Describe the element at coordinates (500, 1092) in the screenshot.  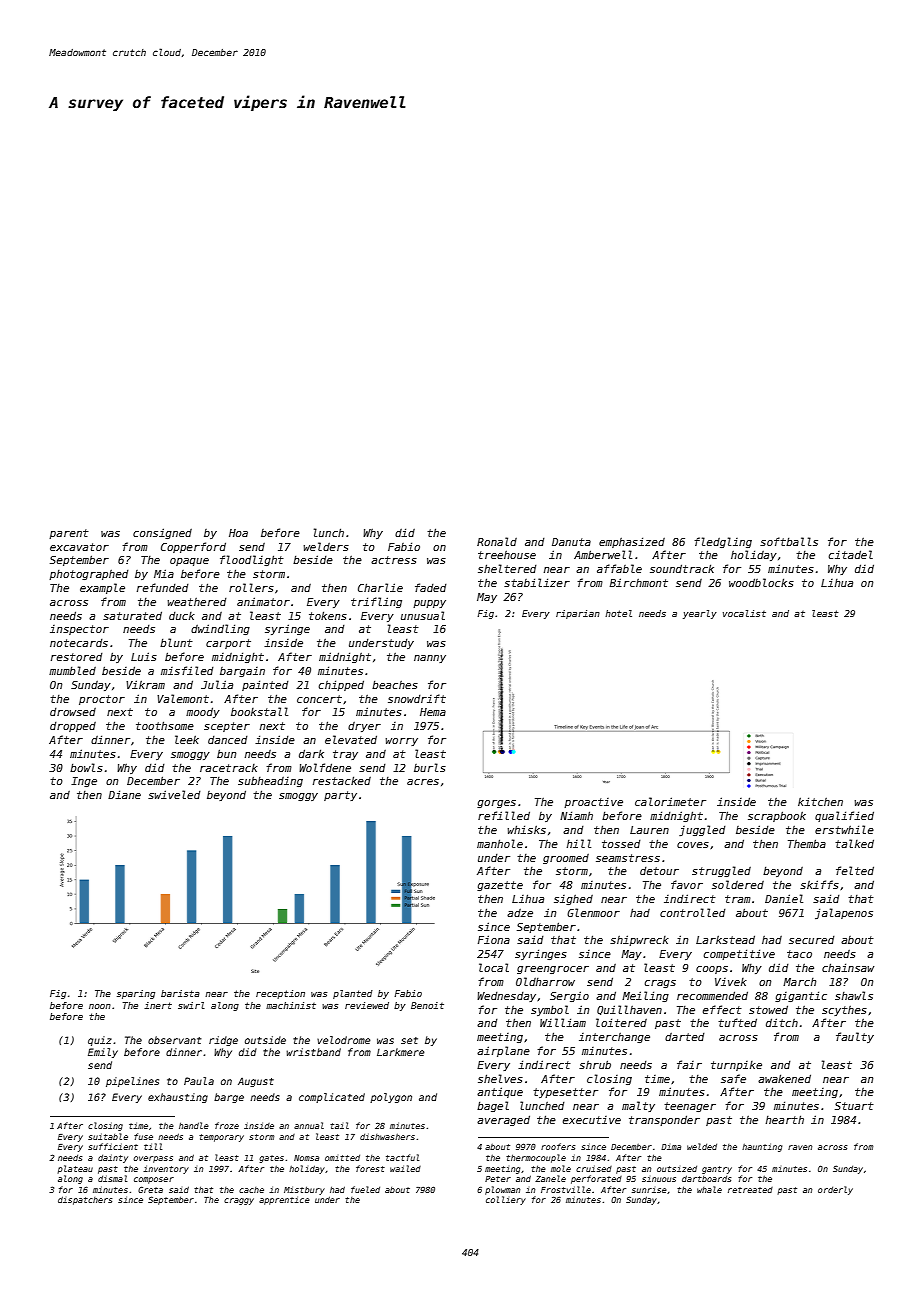
I see `antique` at that location.
